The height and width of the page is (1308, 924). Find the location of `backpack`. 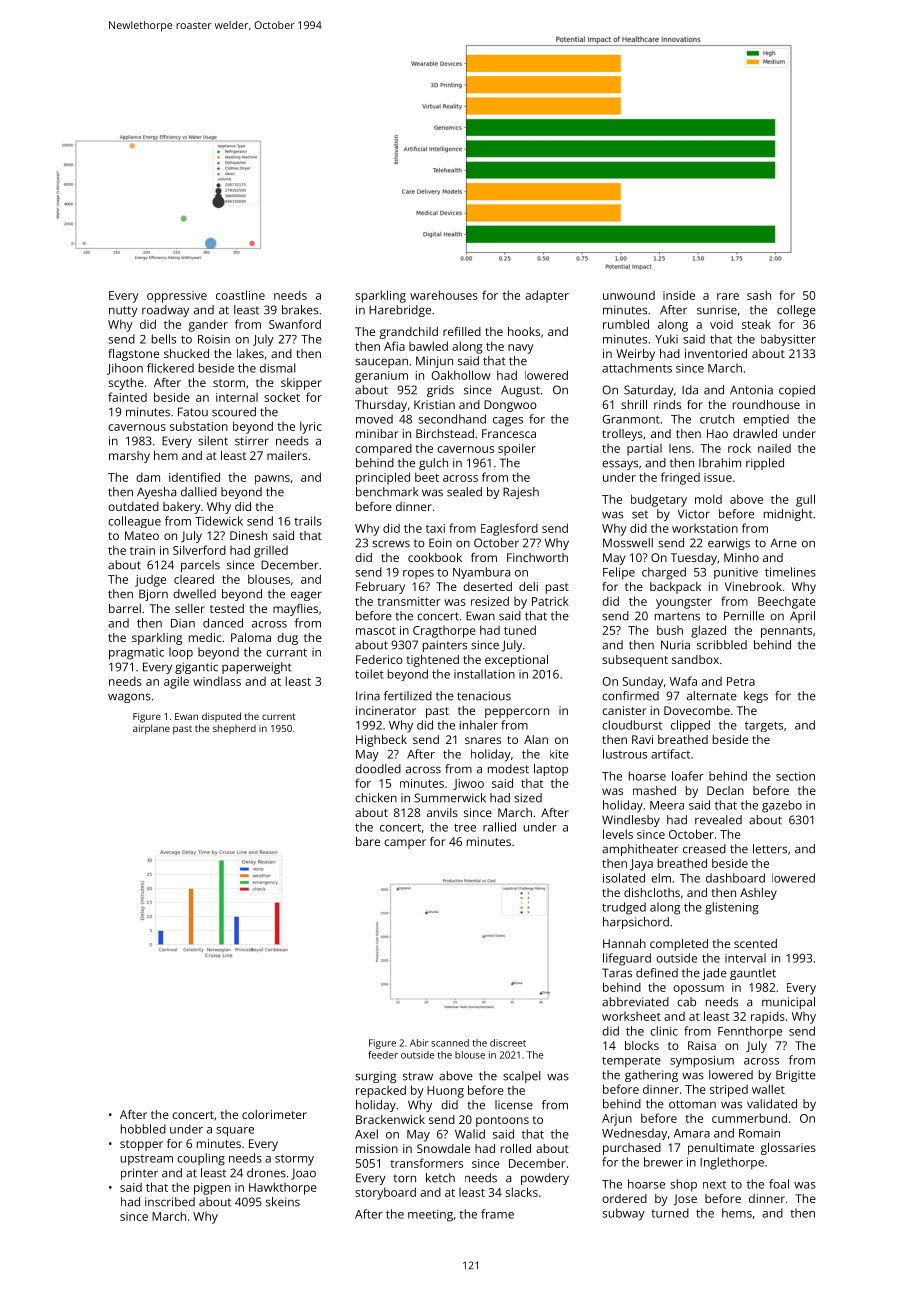

backpack is located at coordinates (675, 588).
